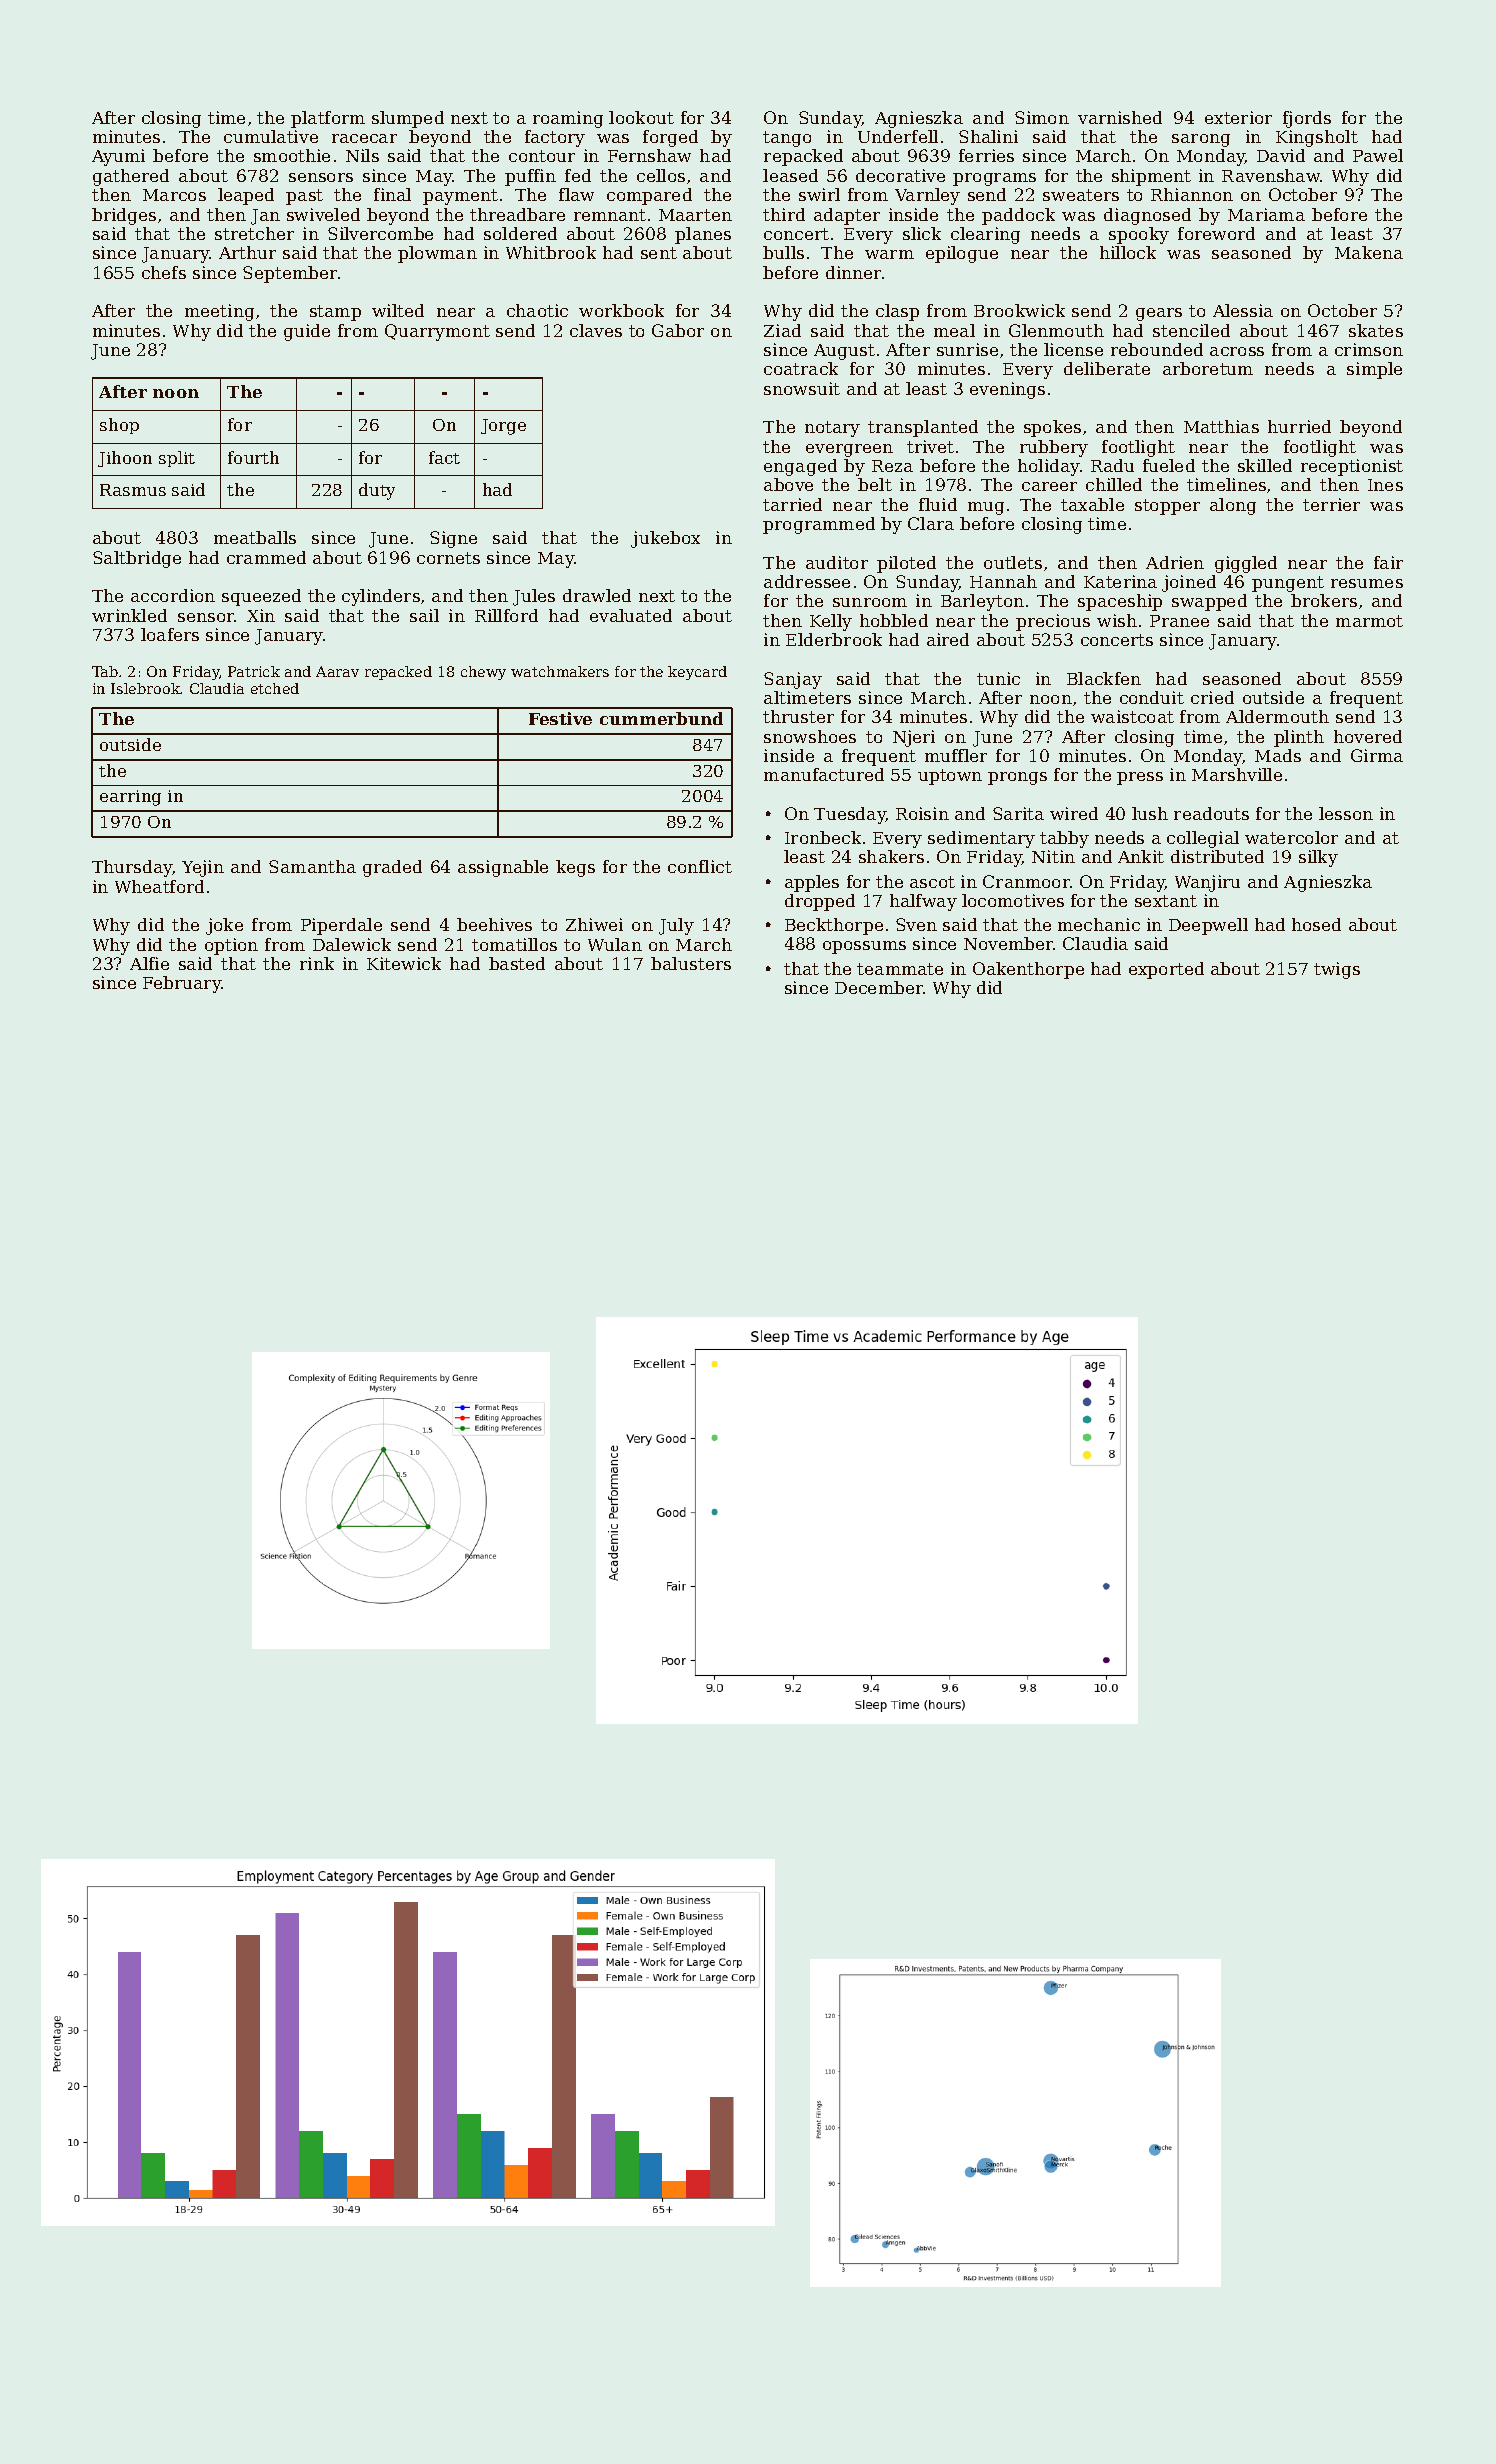 This screenshot has height=2464, width=1496. I want to click on Alfie, so click(149, 963).
